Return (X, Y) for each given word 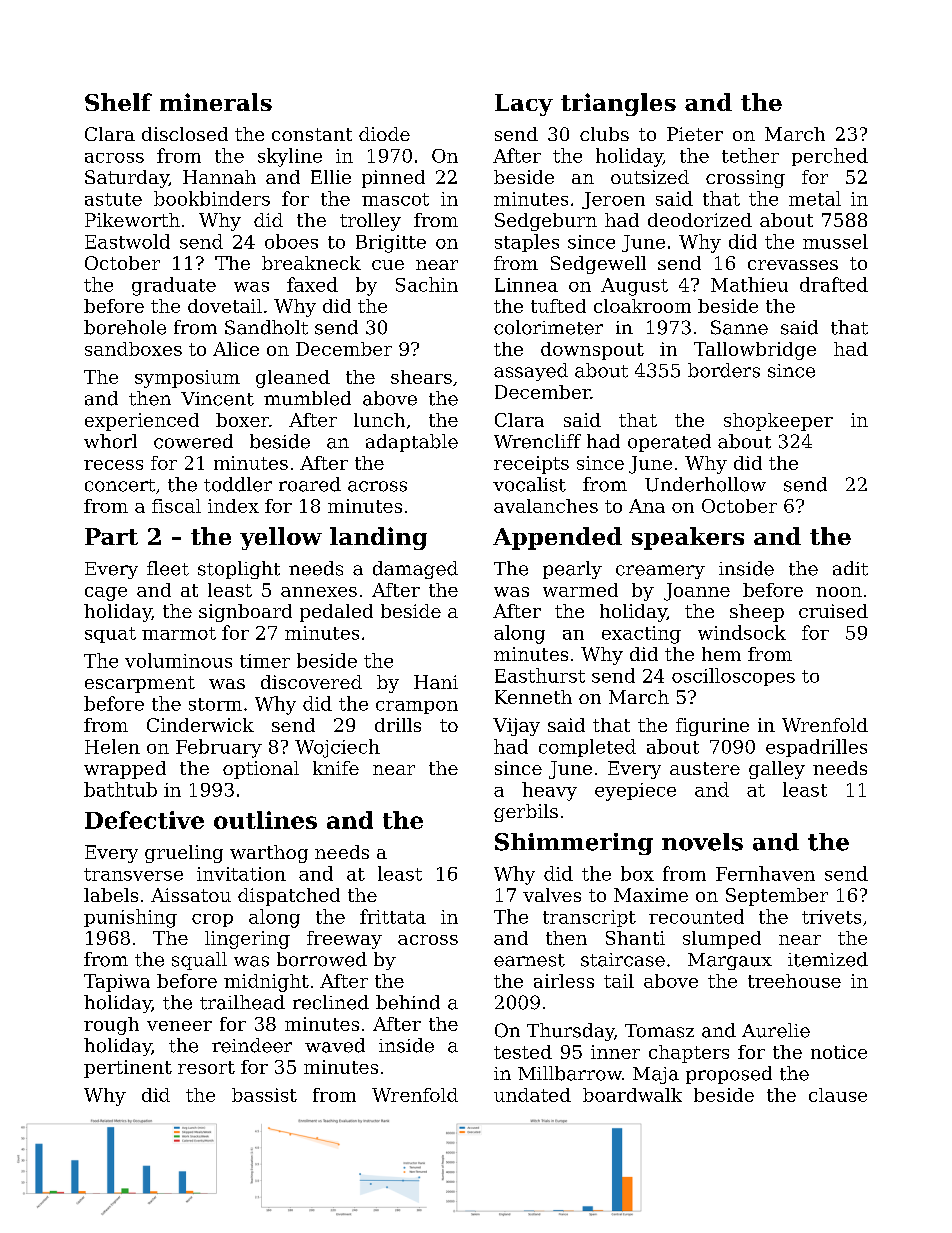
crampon (417, 707)
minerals (216, 102)
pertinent (128, 1069)
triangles (618, 104)
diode (384, 134)
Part (111, 536)
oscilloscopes (733, 677)
